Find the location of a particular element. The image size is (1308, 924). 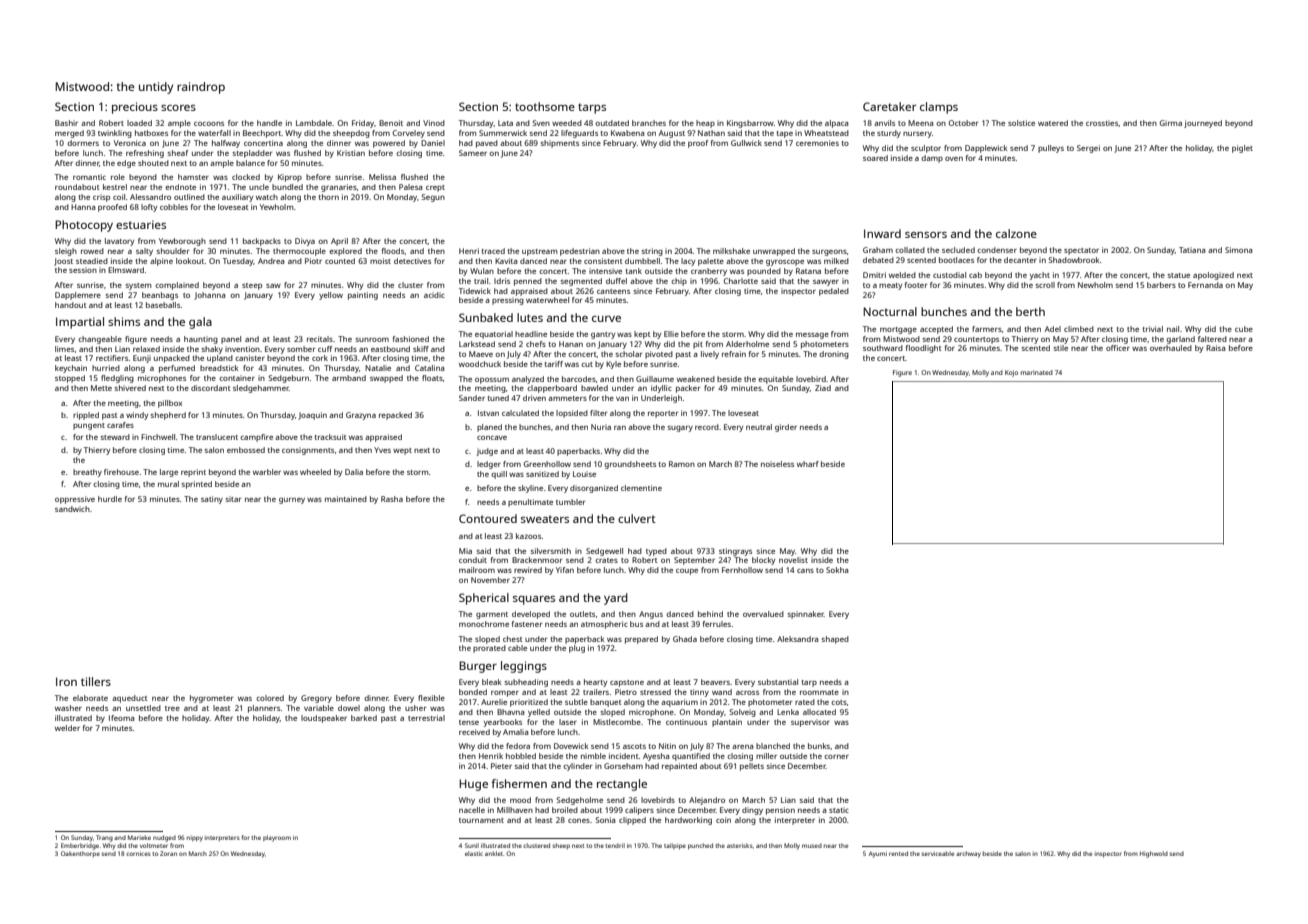

Iron is located at coordinates (66, 681).
